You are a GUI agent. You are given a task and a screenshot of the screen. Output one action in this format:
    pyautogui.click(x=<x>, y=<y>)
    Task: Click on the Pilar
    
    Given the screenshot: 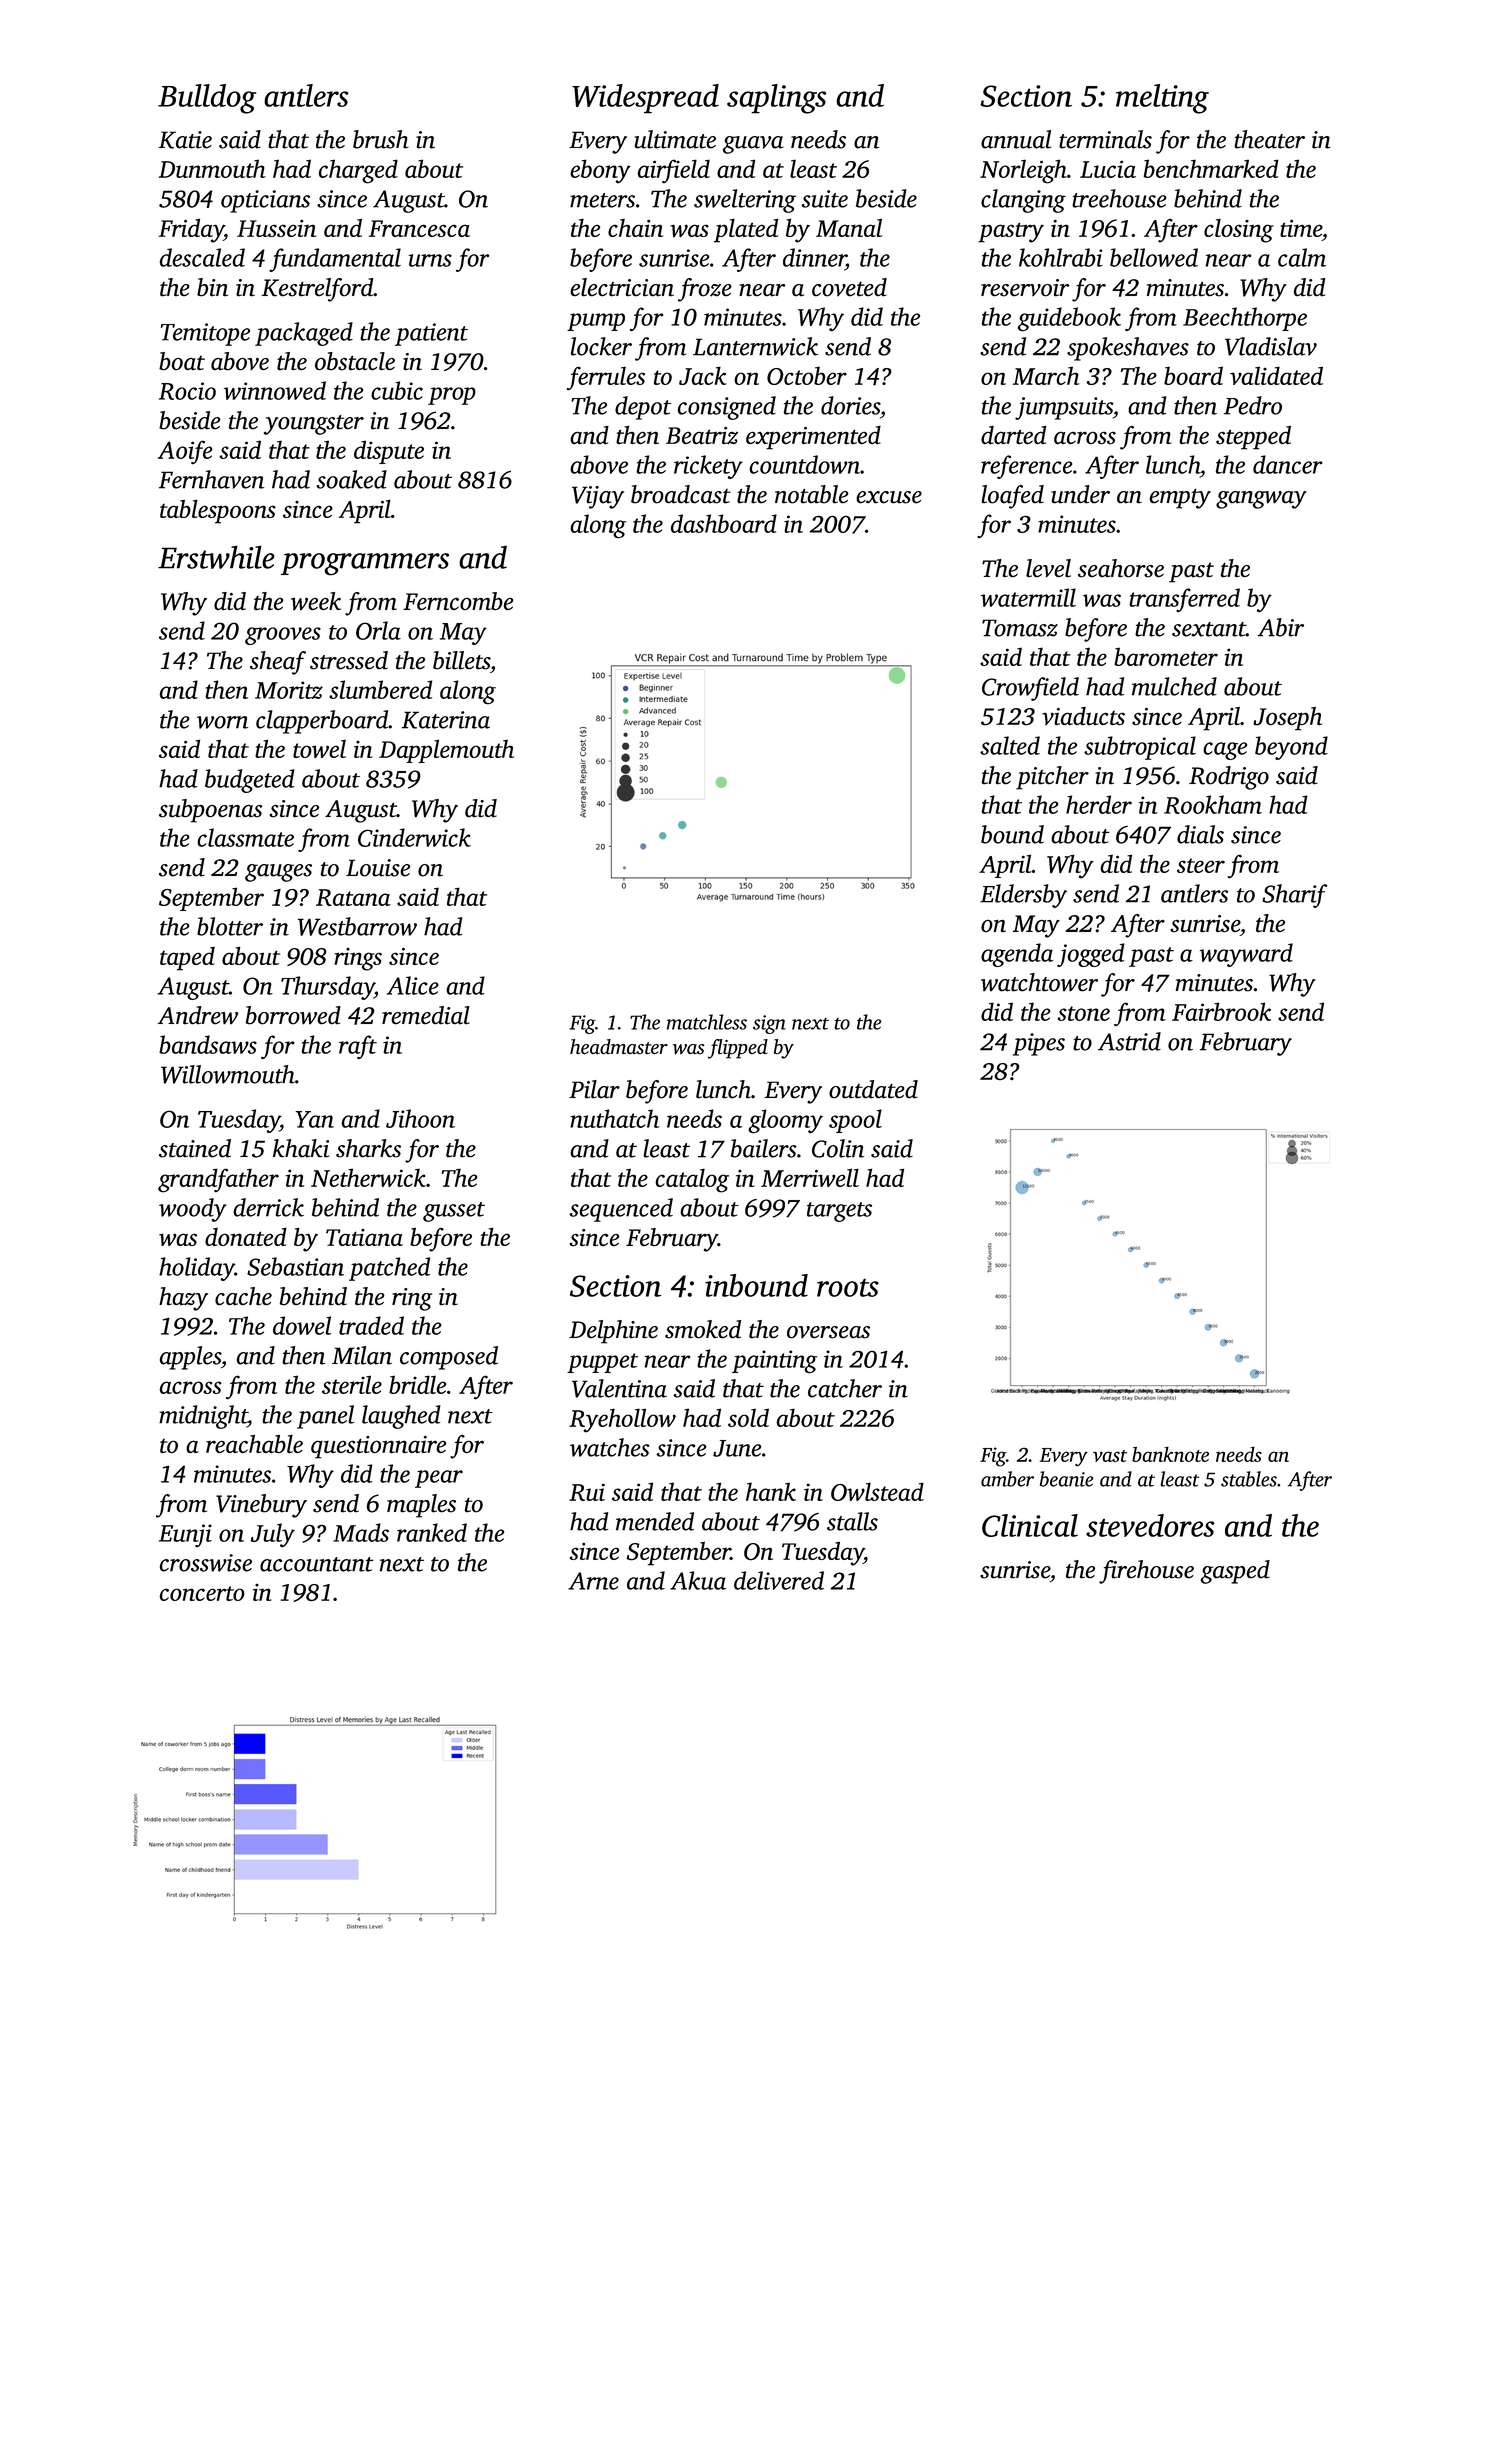 What is the action you would take?
    pyautogui.click(x=594, y=1089)
